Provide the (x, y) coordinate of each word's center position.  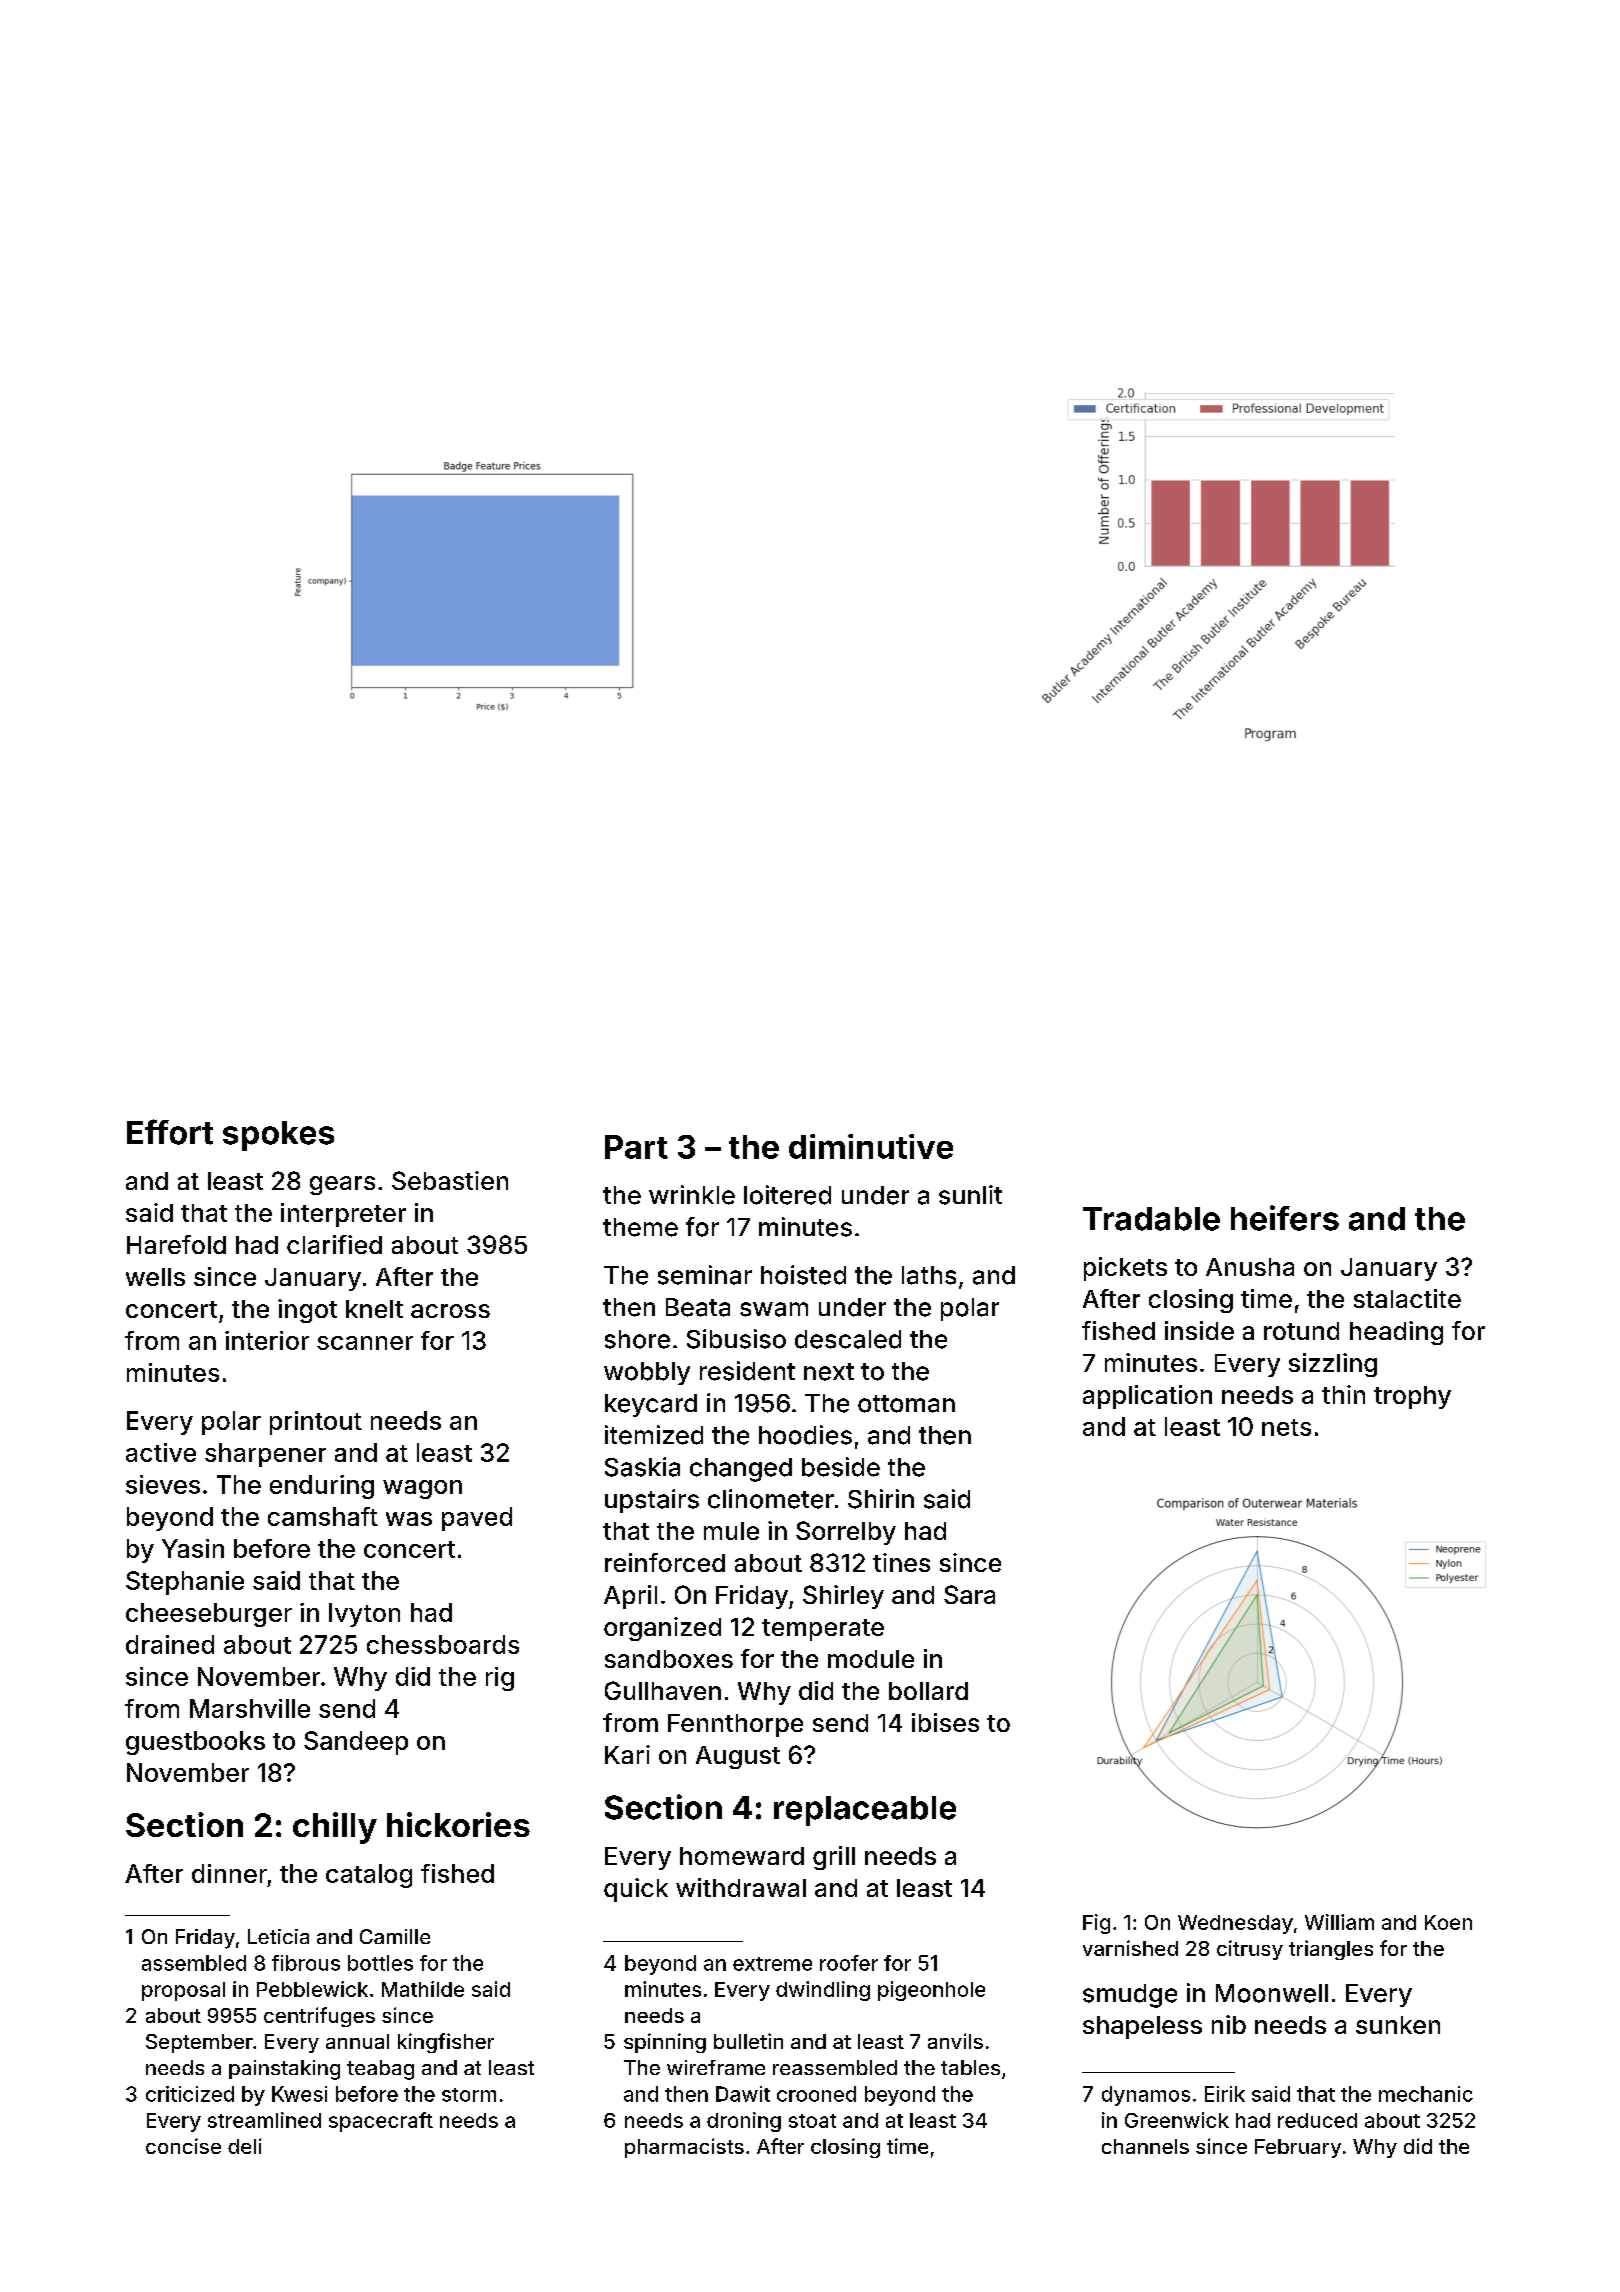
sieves (163, 1484)
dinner (229, 1873)
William (1339, 1922)
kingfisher (446, 2043)
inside (1199, 1330)
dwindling (823, 1991)
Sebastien (450, 1180)
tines (901, 1562)
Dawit (743, 2094)
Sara (969, 1594)
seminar (705, 1275)
